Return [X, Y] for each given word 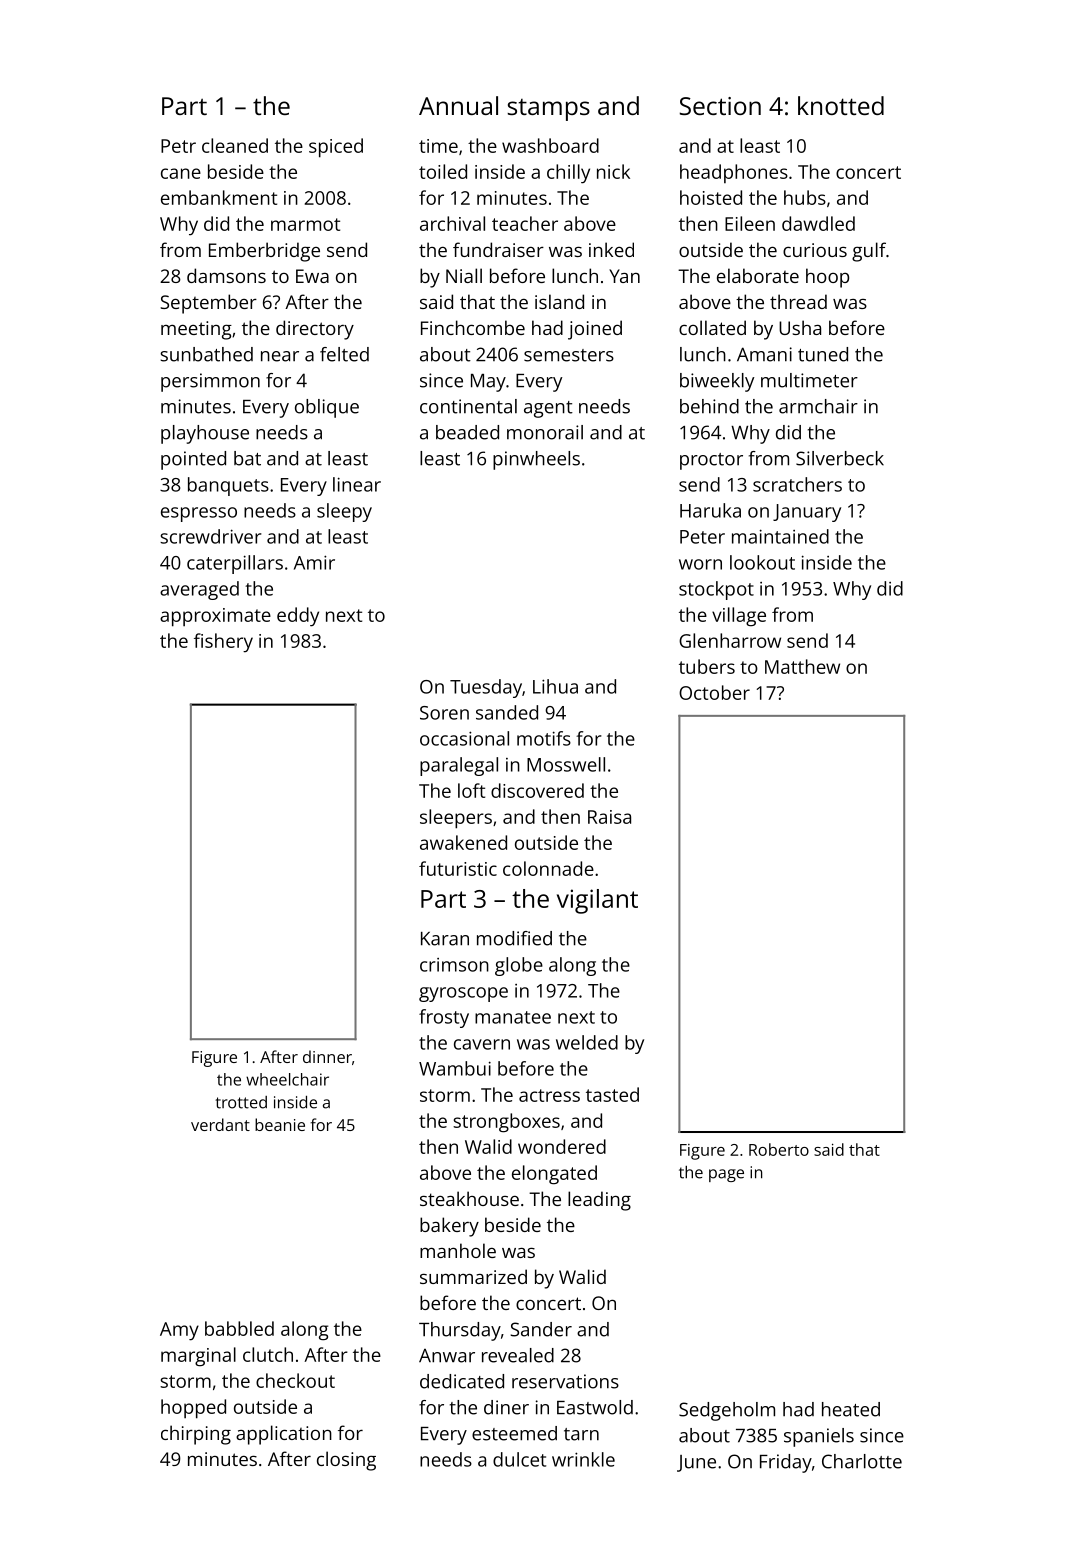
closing [346, 1461]
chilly [568, 174]
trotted [241, 1102]
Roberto [779, 1149]
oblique [327, 408]
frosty [444, 1018]
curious [815, 250]
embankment [219, 197]
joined [595, 330]
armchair [818, 406]
